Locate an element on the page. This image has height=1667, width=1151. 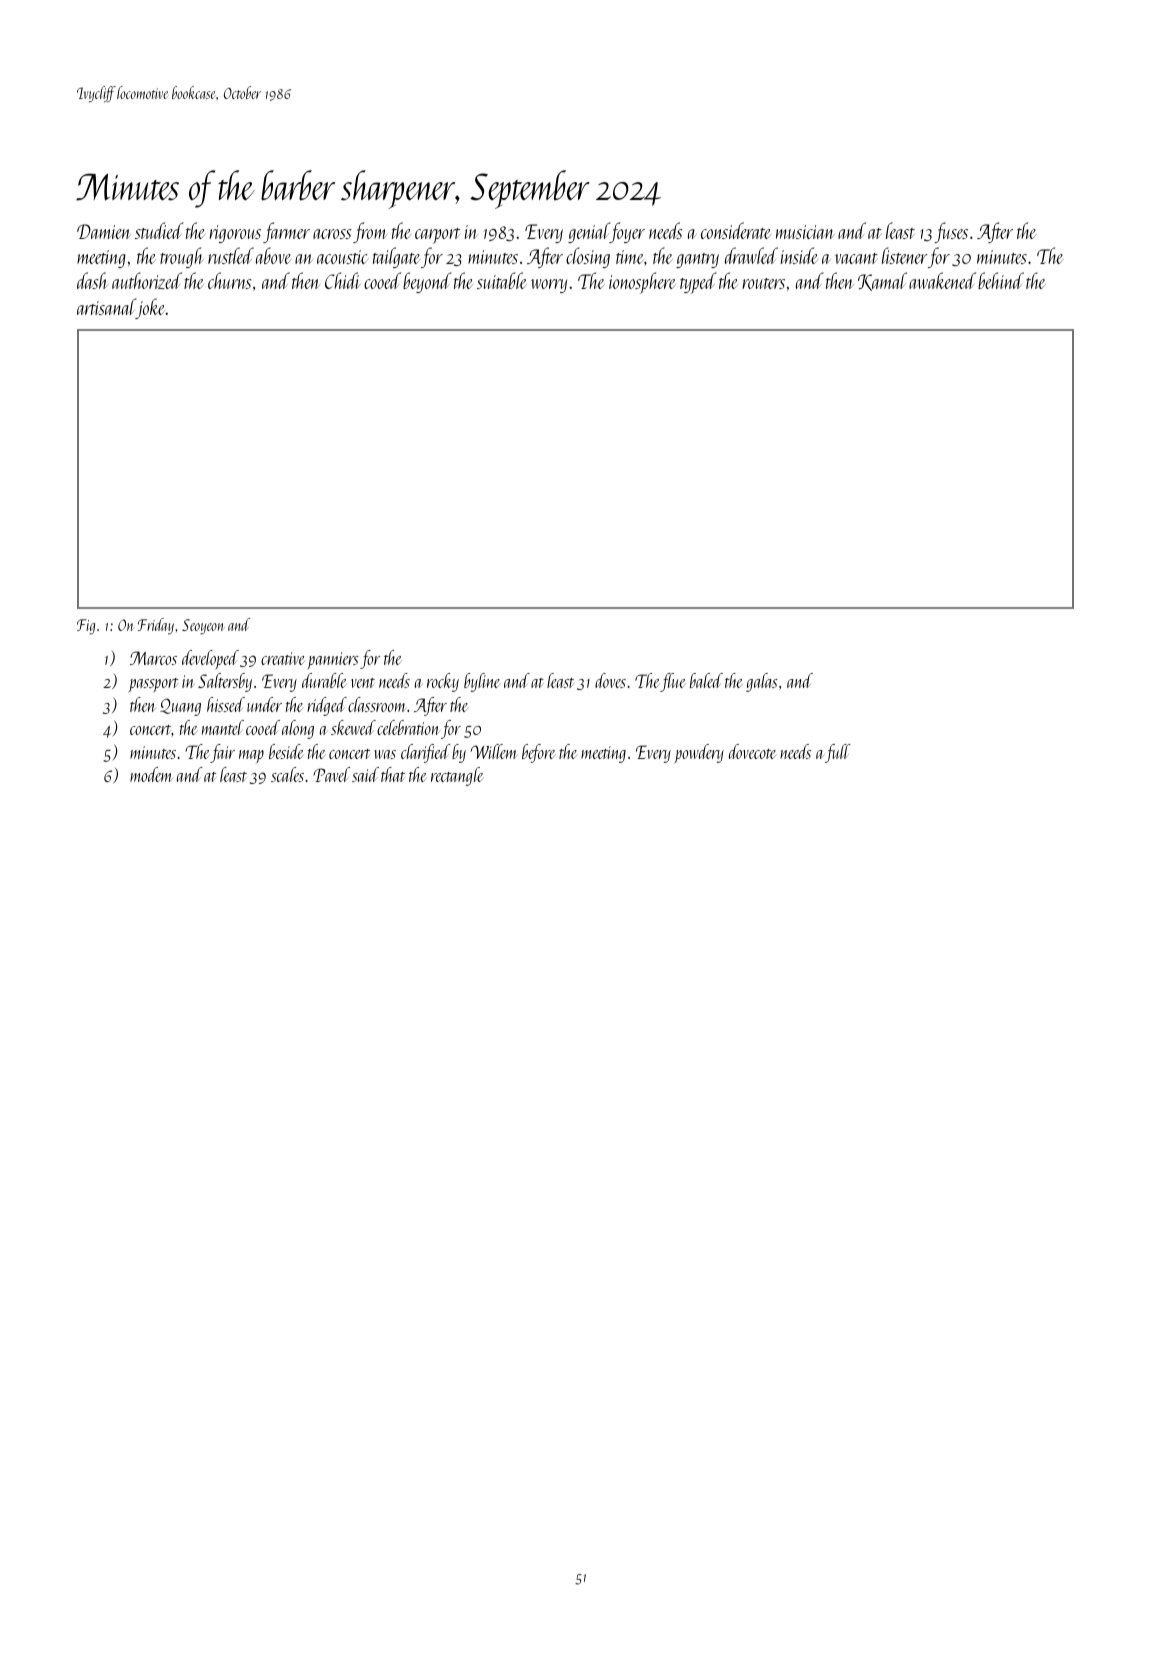
joke is located at coordinates (151, 308).
